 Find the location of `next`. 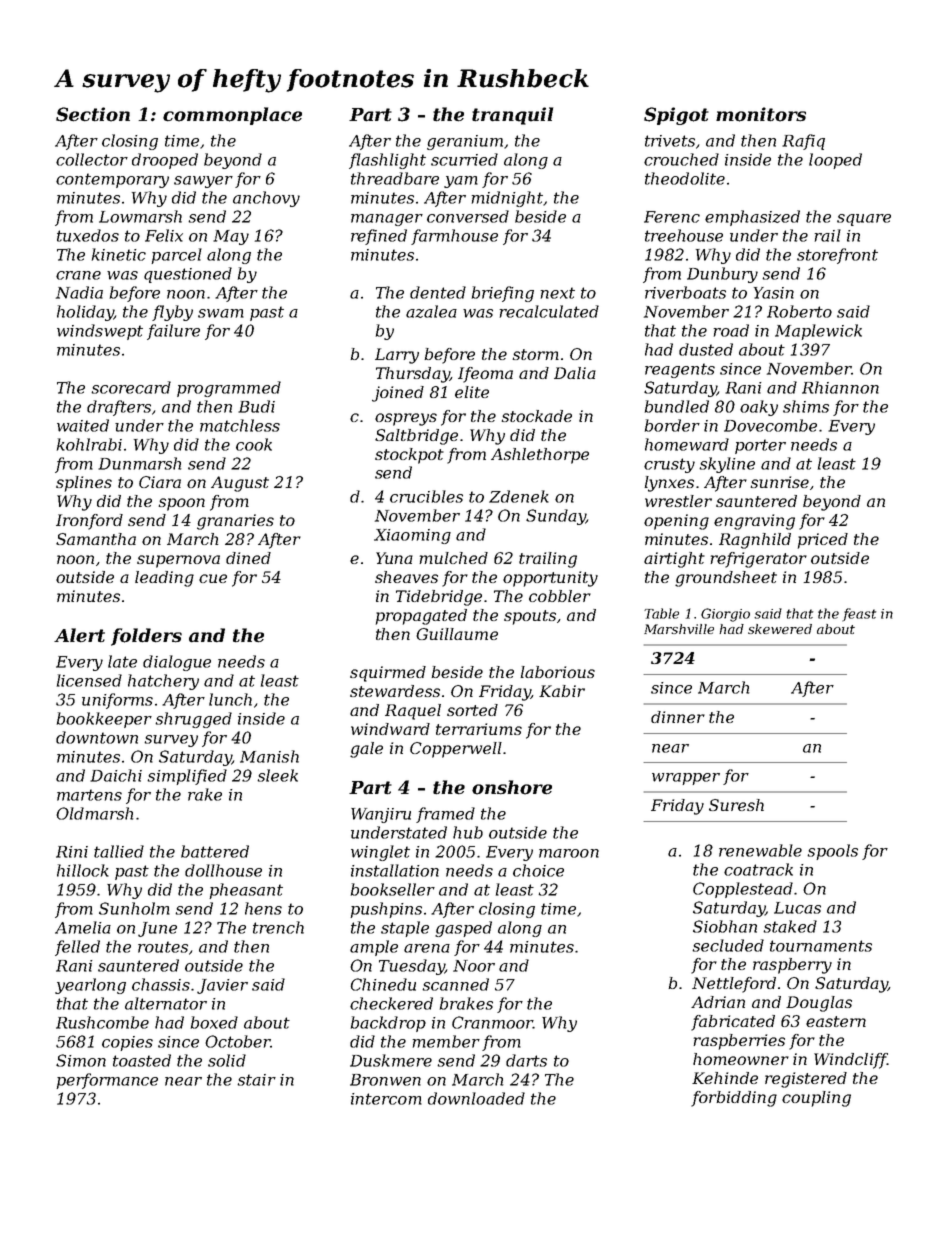

next is located at coordinates (558, 293).
